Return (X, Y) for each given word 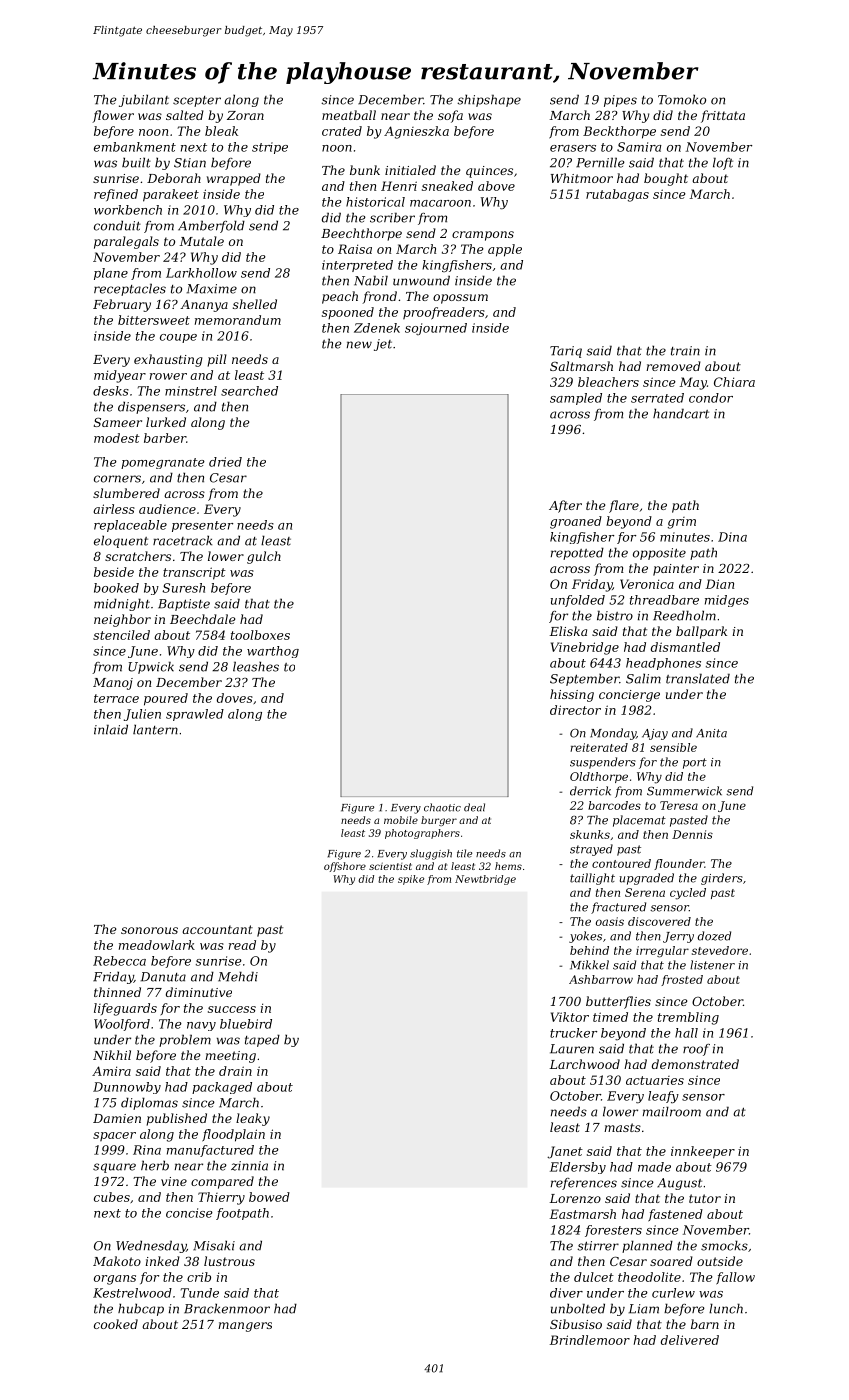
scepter (197, 101)
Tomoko (682, 99)
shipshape (489, 100)
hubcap (141, 1309)
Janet (565, 1152)
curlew (673, 1293)
